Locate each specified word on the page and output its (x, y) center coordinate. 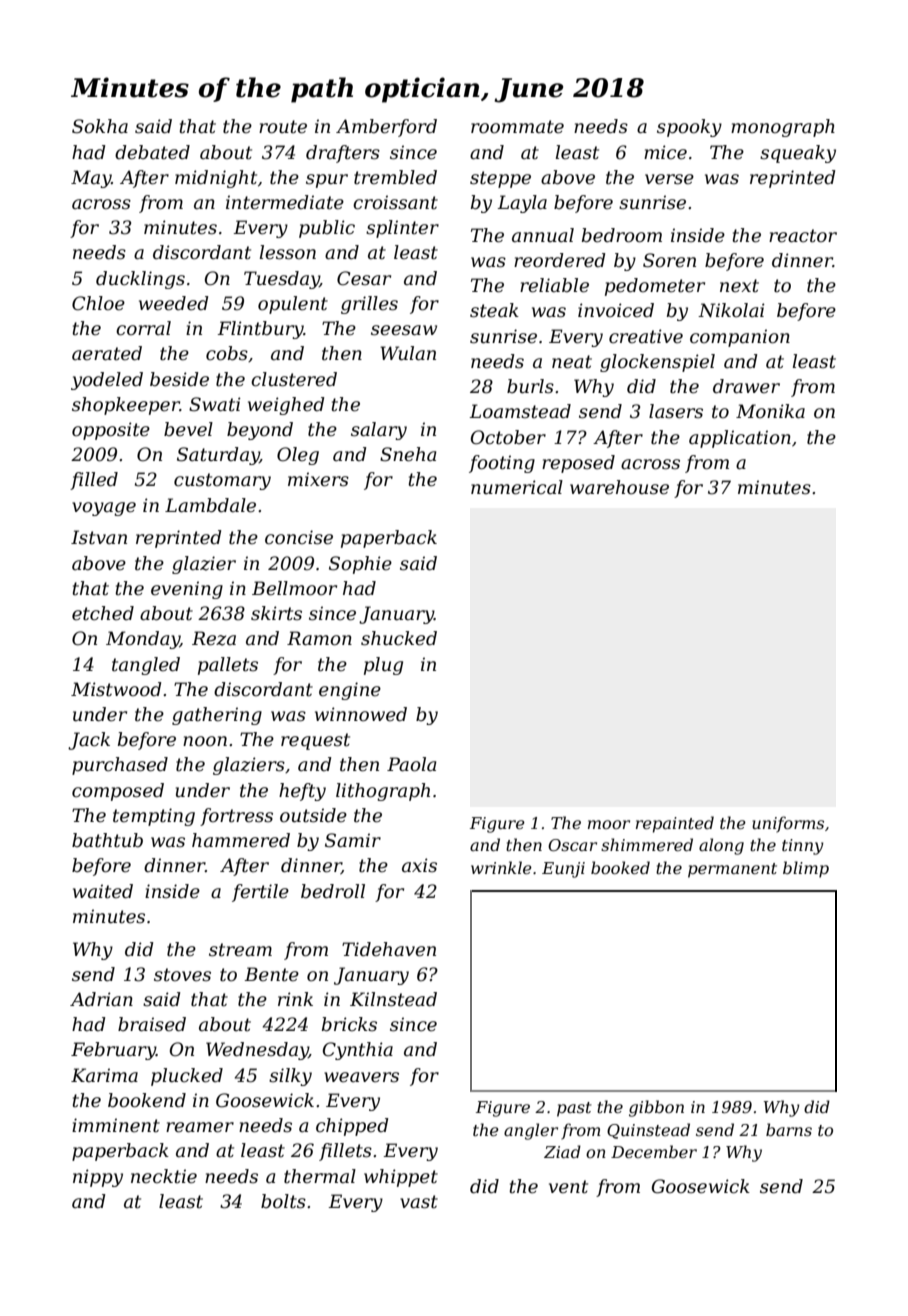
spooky (689, 128)
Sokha (100, 126)
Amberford (386, 128)
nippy (98, 1178)
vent (568, 1187)
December (654, 1151)
